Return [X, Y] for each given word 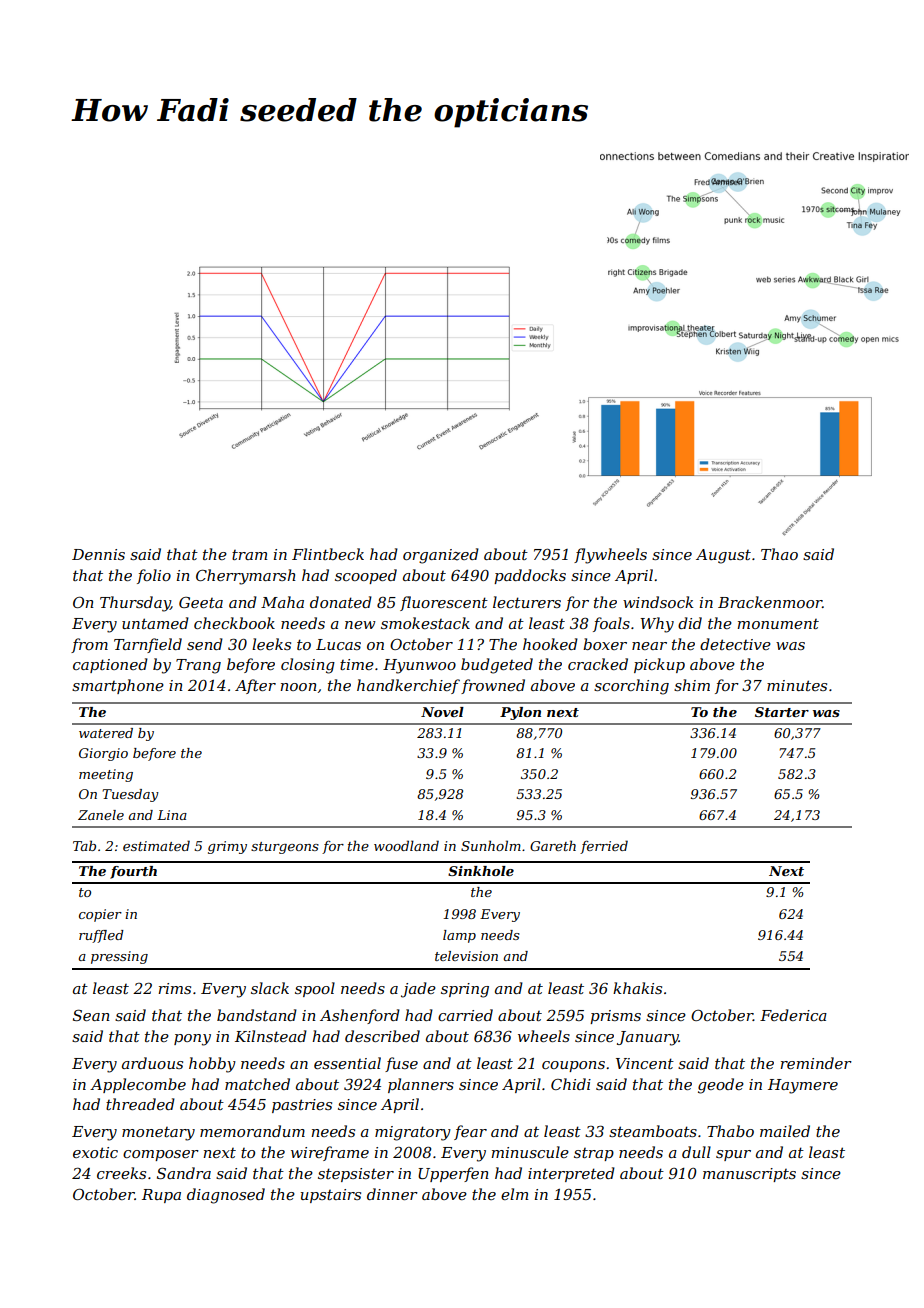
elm [514, 1194]
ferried [604, 847]
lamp [459, 936]
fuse [401, 1064]
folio [154, 576]
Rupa [161, 1196]
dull [696, 1152]
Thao [779, 554]
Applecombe [138, 1085]
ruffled [101, 936]
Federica [793, 1015]
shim [692, 685]
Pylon [520, 713]
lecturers [527, 602]
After [255, 686]
